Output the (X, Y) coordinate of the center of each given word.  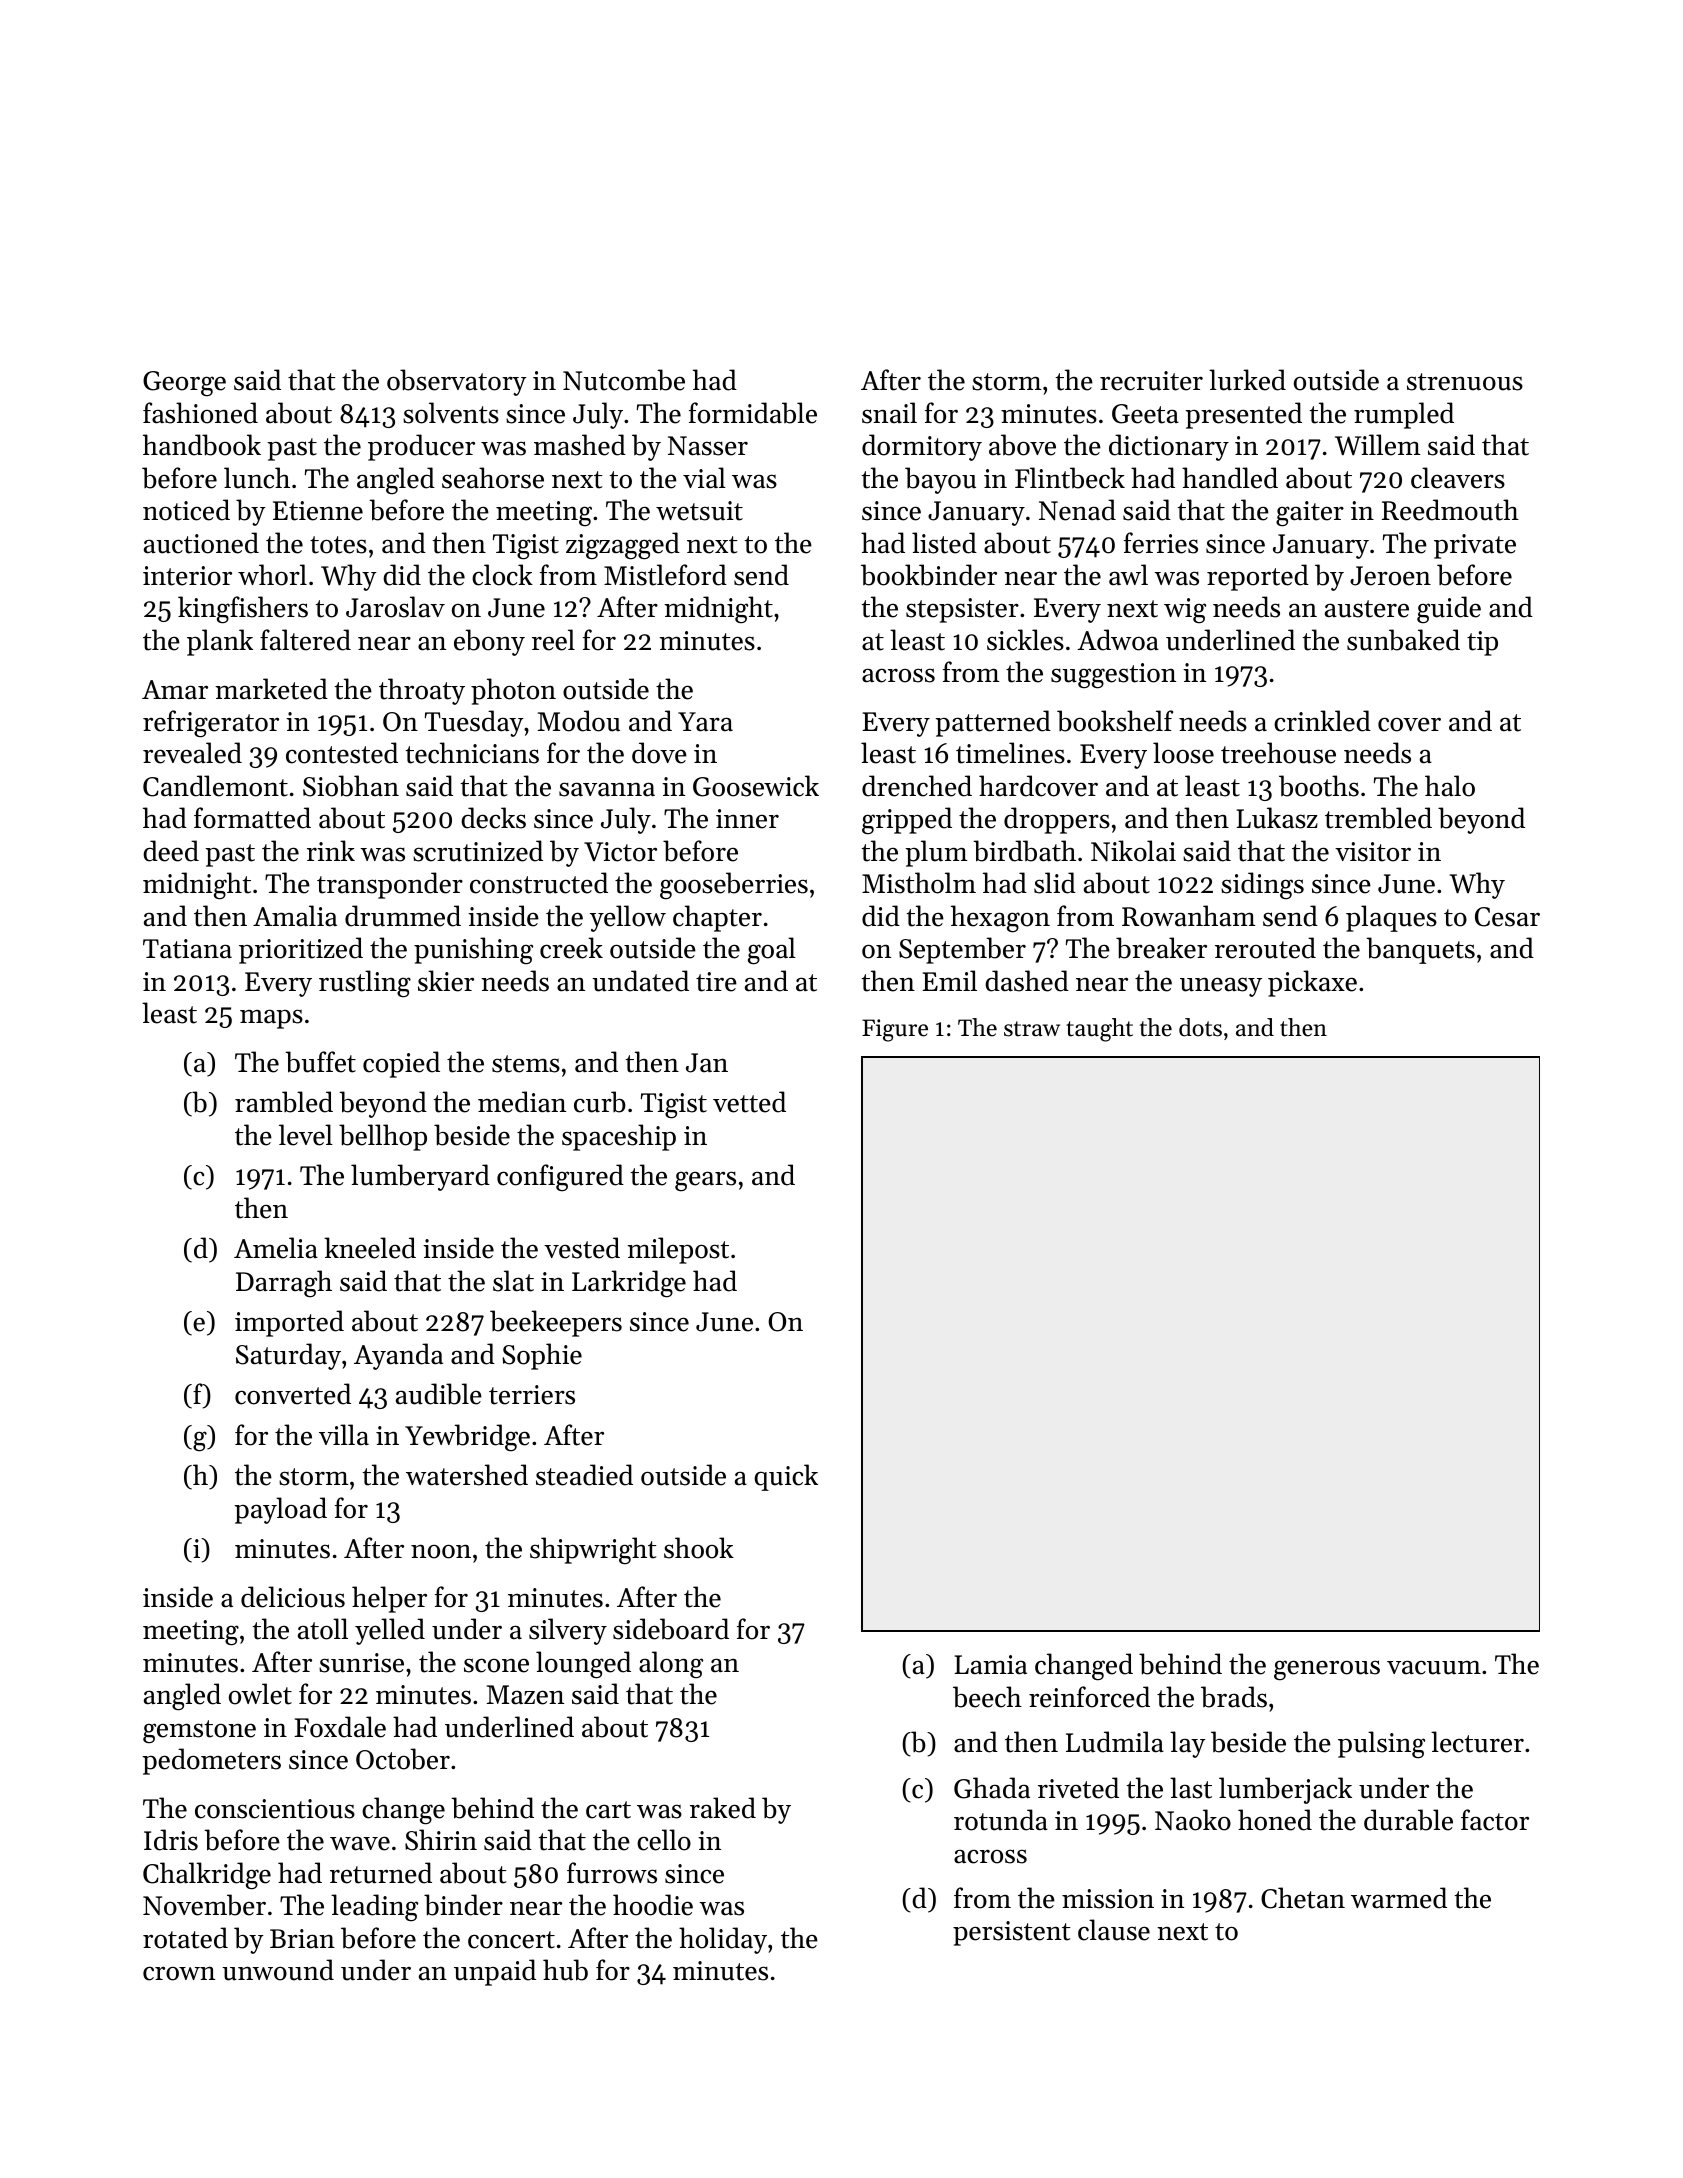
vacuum (1434, 1667)
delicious (293, 1597)
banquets (1420, 950)
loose (1183, 753)
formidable (753, 413)
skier (446, 981)
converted (293, 1394)
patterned (993, 723)
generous (1327, 1670)
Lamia (990, 1665)
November (204, 1905)
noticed (186, 510)
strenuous (1465, 382)
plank (220, 642)
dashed (1027, 981)
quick (786, 1477)
